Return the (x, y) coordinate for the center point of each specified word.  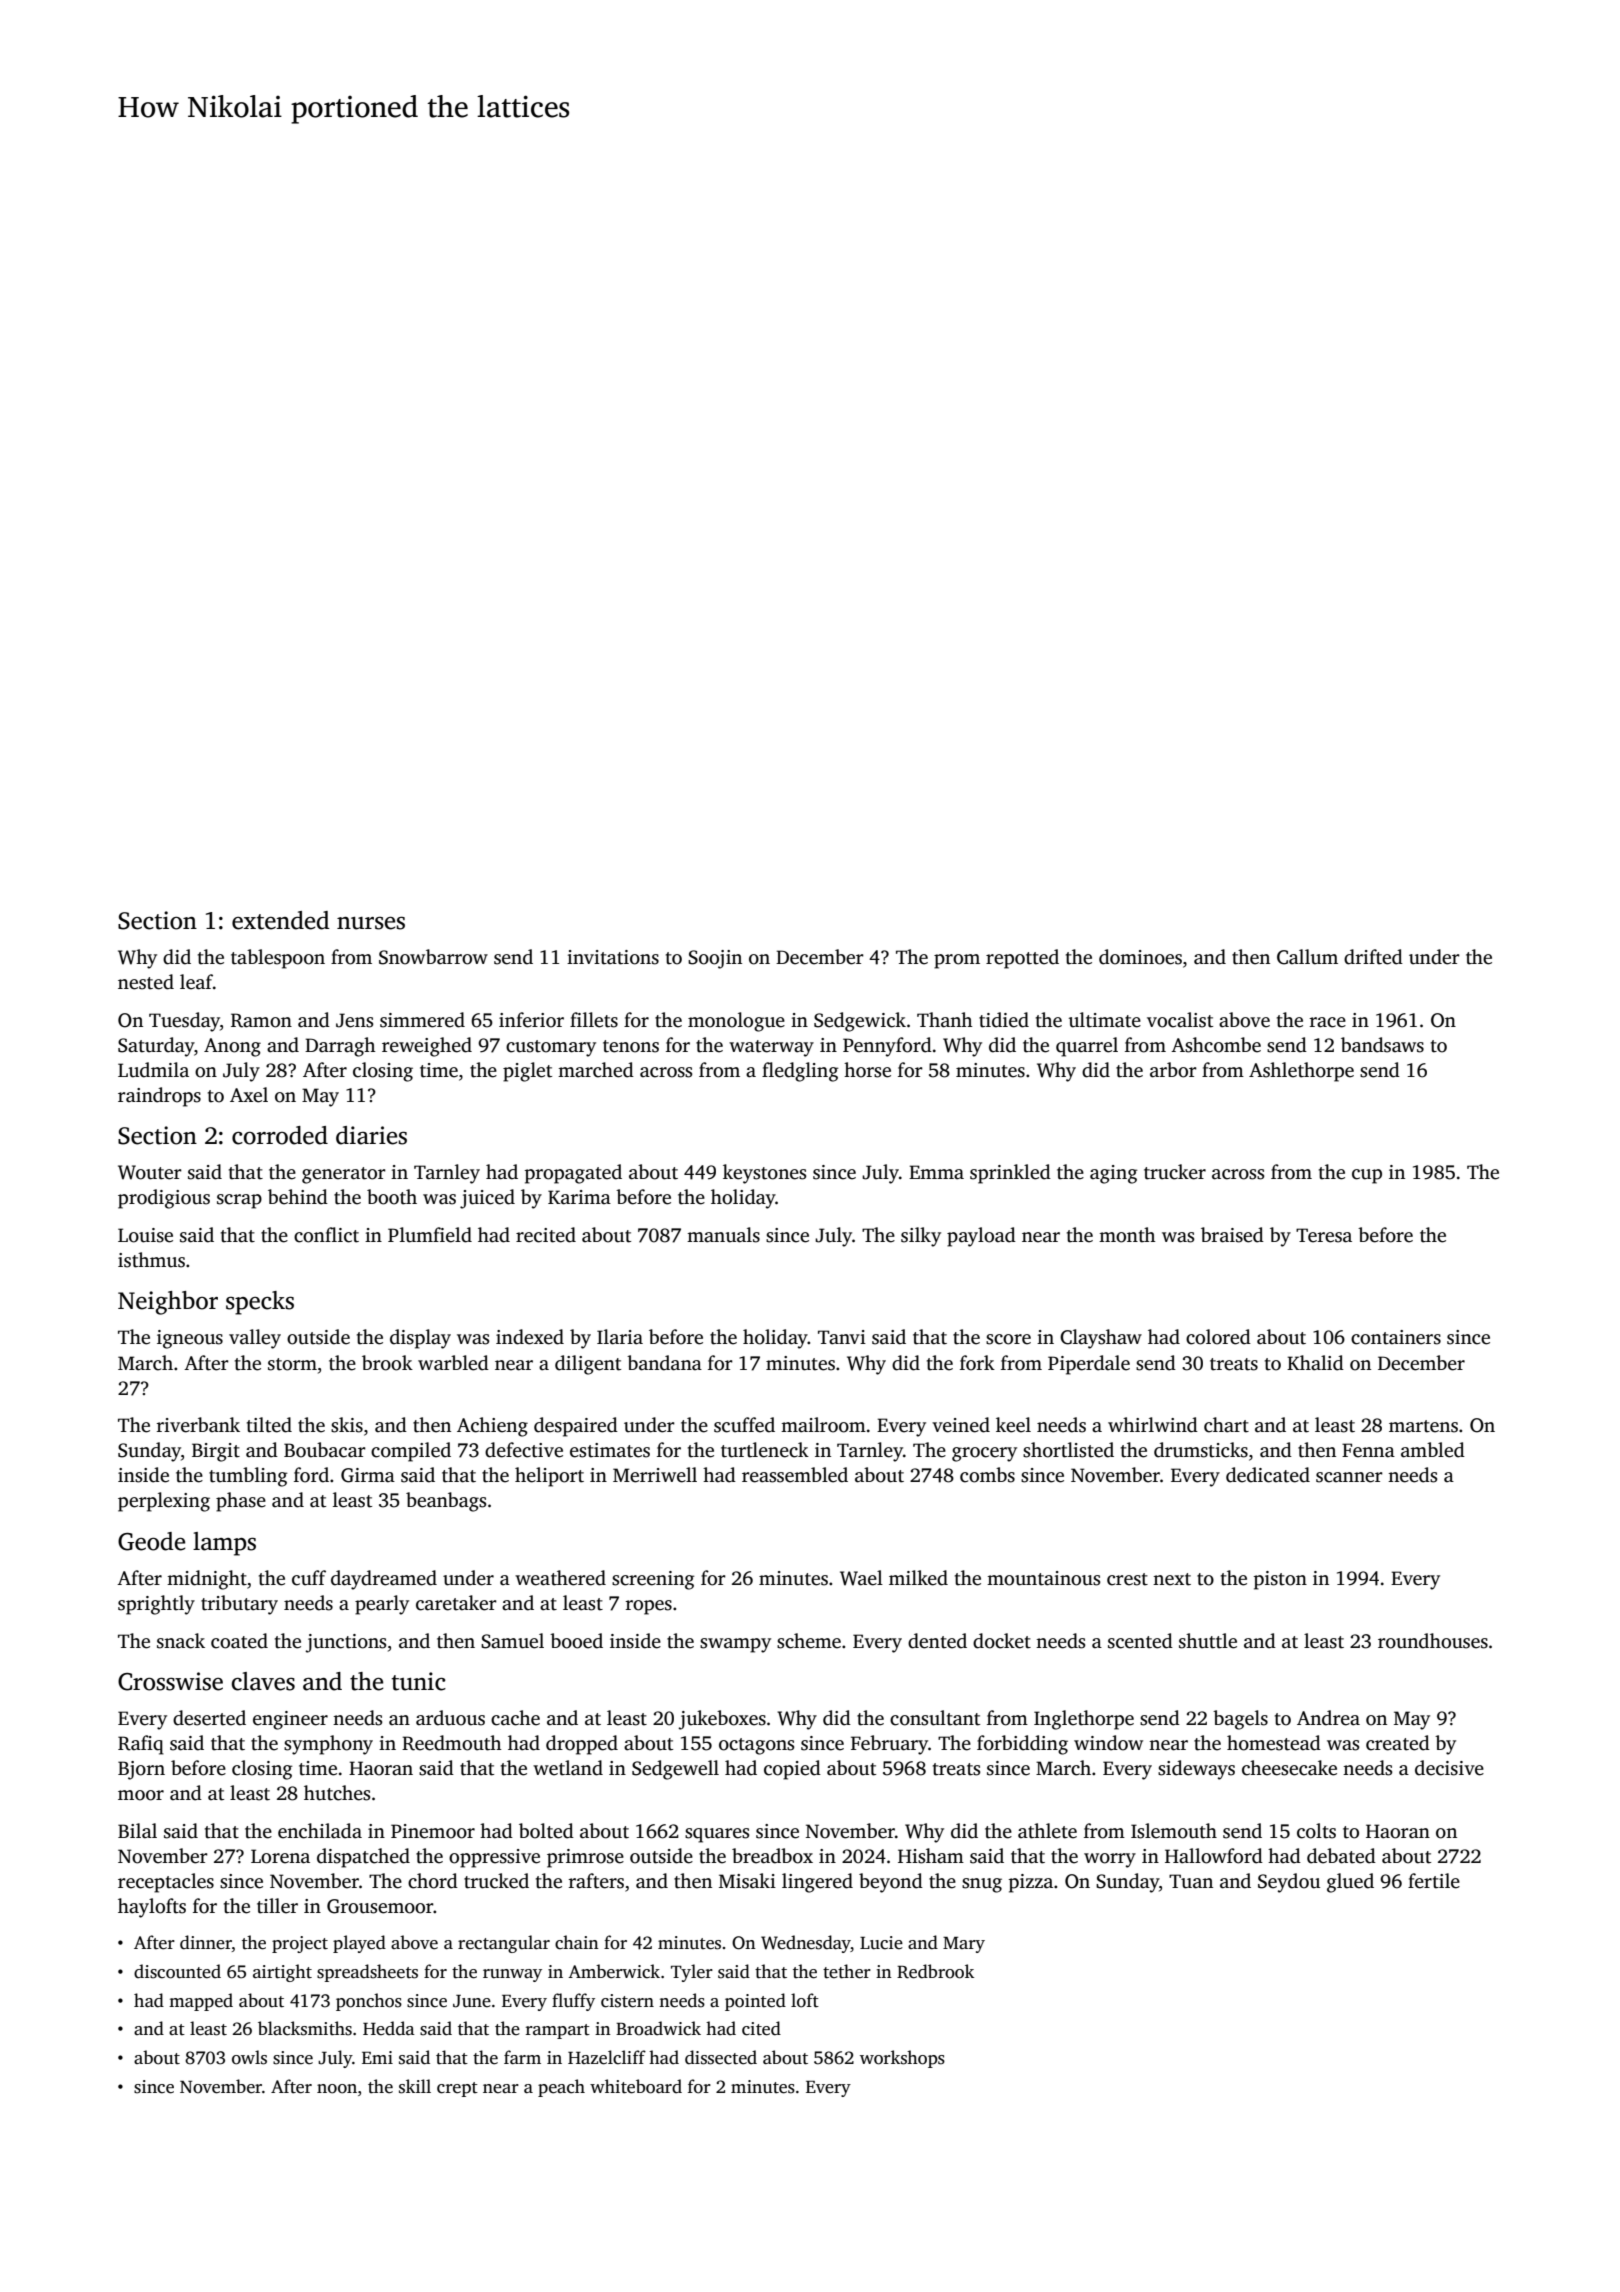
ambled (1433, 1450)
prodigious (164, 1199)
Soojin (715, 959)
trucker (1175, 1172)
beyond (891, 1883)
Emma (936, 1172)
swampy (735, 1645)
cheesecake (1289, 1768)
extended (281, 920)
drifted (1373, 957)
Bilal (137, 1830)
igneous (190, 1339)
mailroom (823, 1425)
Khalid (1315, 1363)
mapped (201, 2002)
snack (181, 1641)
